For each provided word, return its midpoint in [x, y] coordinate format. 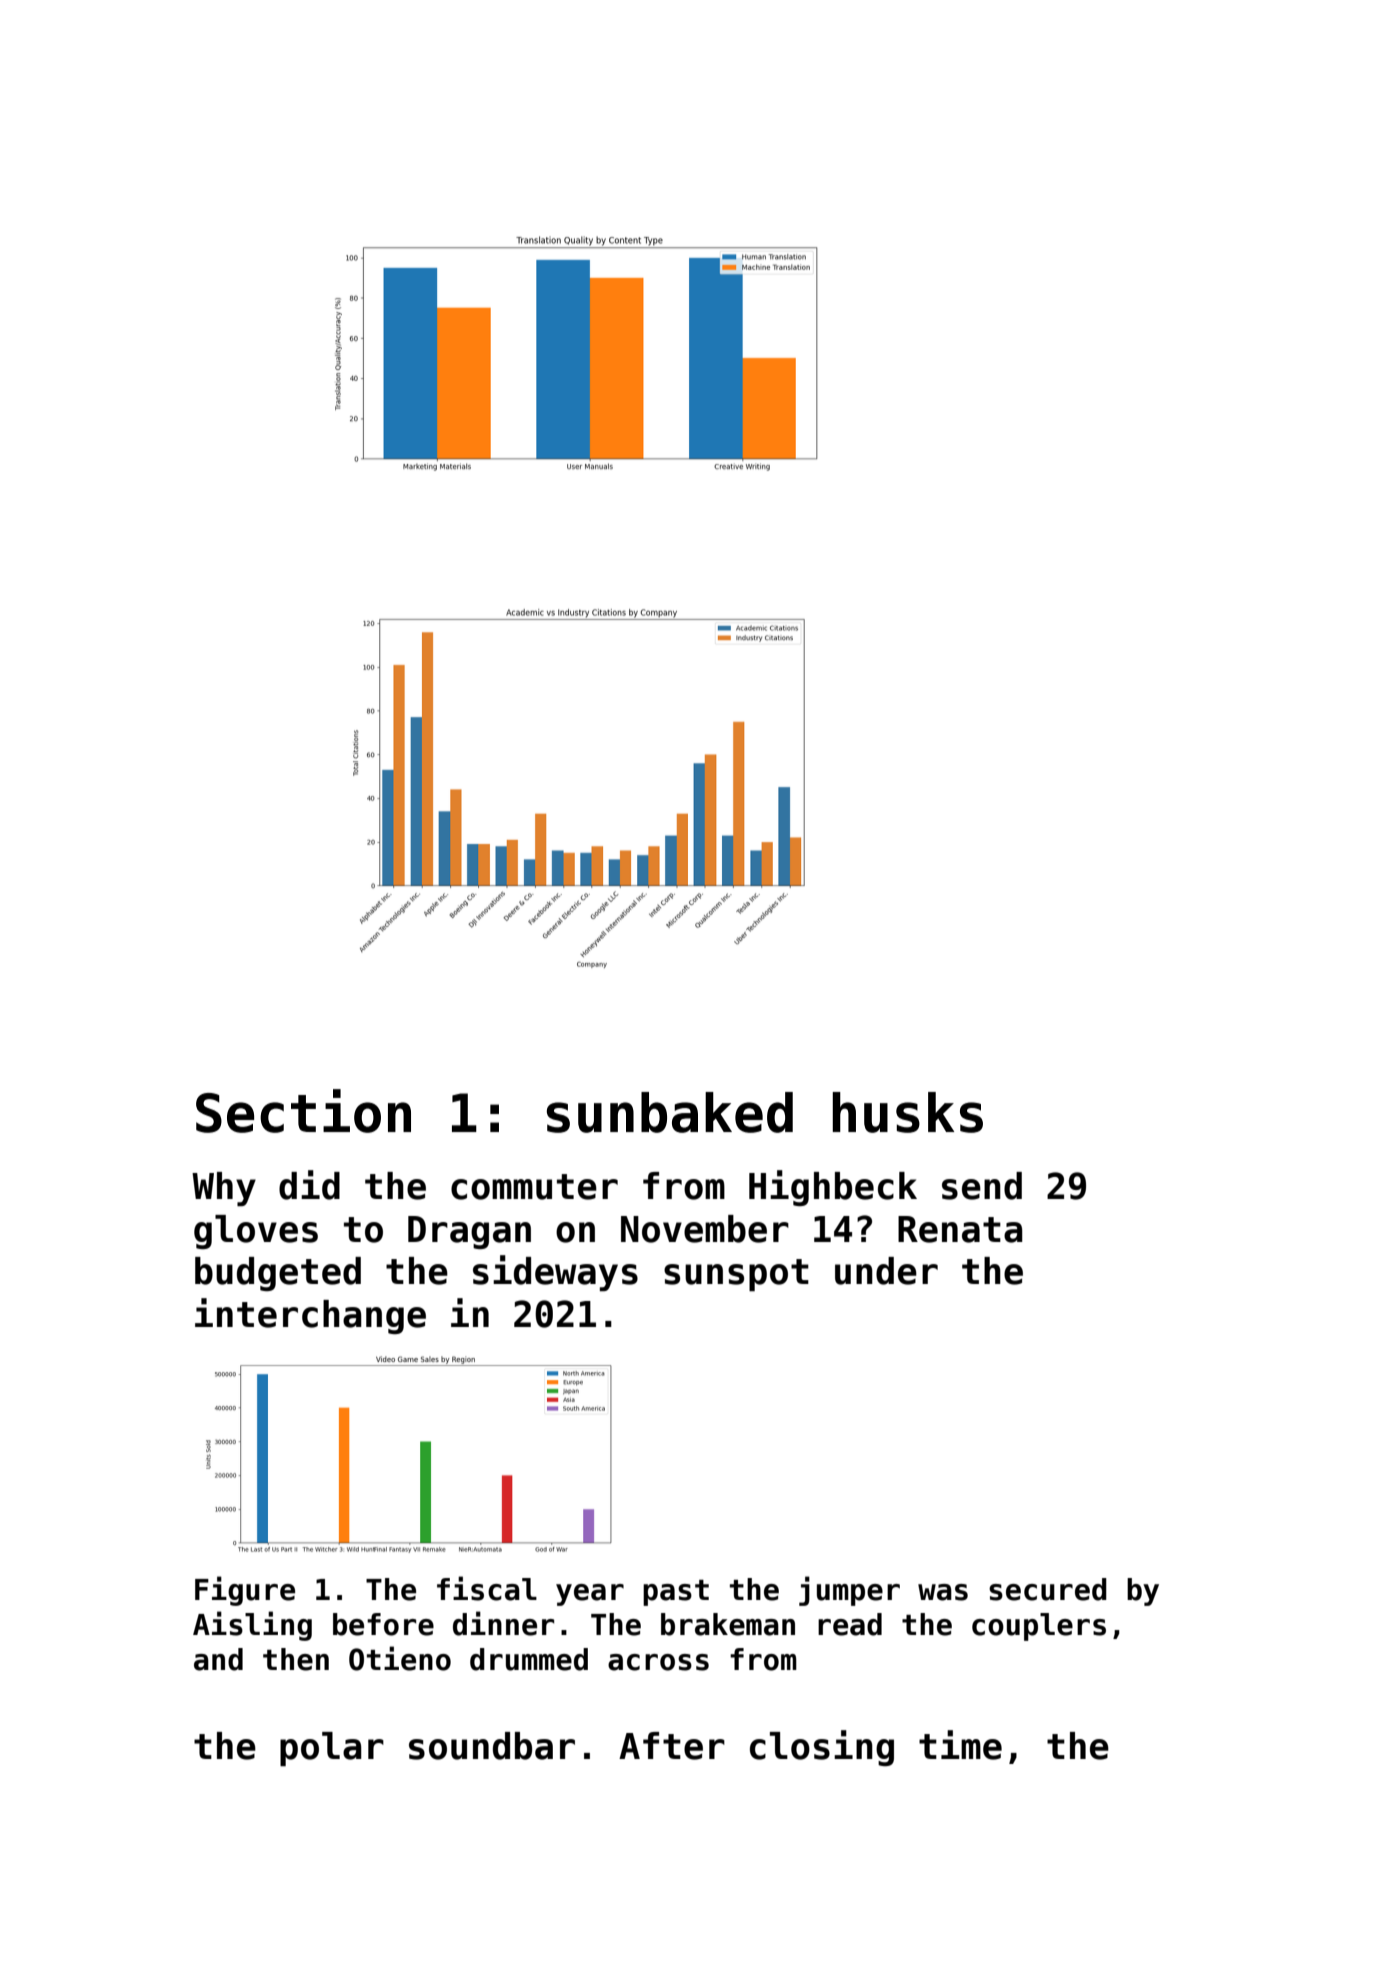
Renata [960, 1229]
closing [822, 1748]
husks [908, 1112]
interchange [310, 1316]
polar [332, 1749]
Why [224, 1189]
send [982, 1186]
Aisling [252, 1626]
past [676, 1593]
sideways [555, 1273]
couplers [1039, 1627]
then [296, 1659]
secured [1048, 1589]
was [943, 1592]
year [590, 1595]
